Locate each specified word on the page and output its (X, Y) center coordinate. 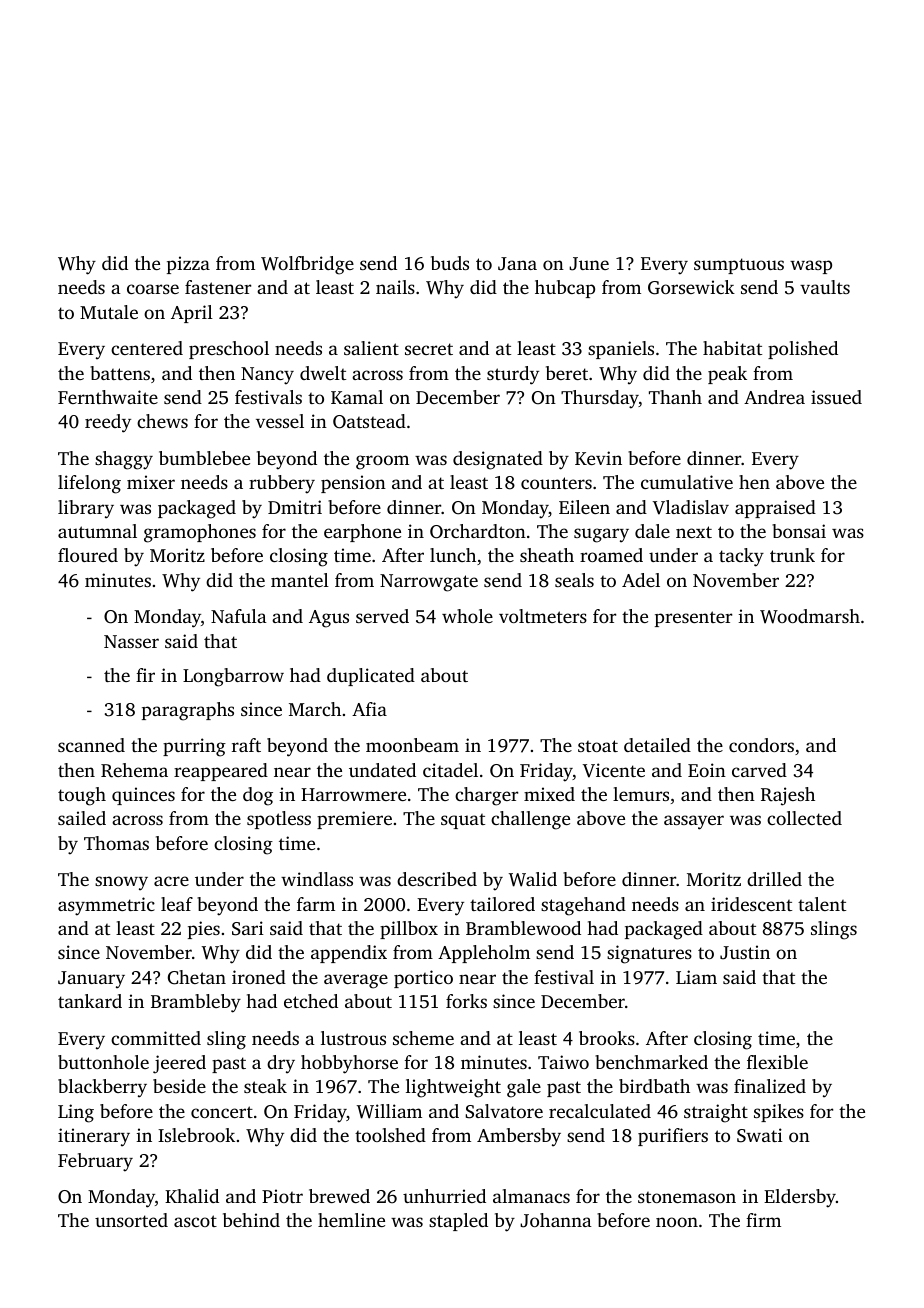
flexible (777, 1062)
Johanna (556, 1220)
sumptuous (739, 266)
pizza (188, 265)
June (589, 264)
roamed (611, 555)
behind (251, 1220)
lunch (453, 555)
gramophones (200, 533)
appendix (349, 954)
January (91, 980)
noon (677, 1222)
